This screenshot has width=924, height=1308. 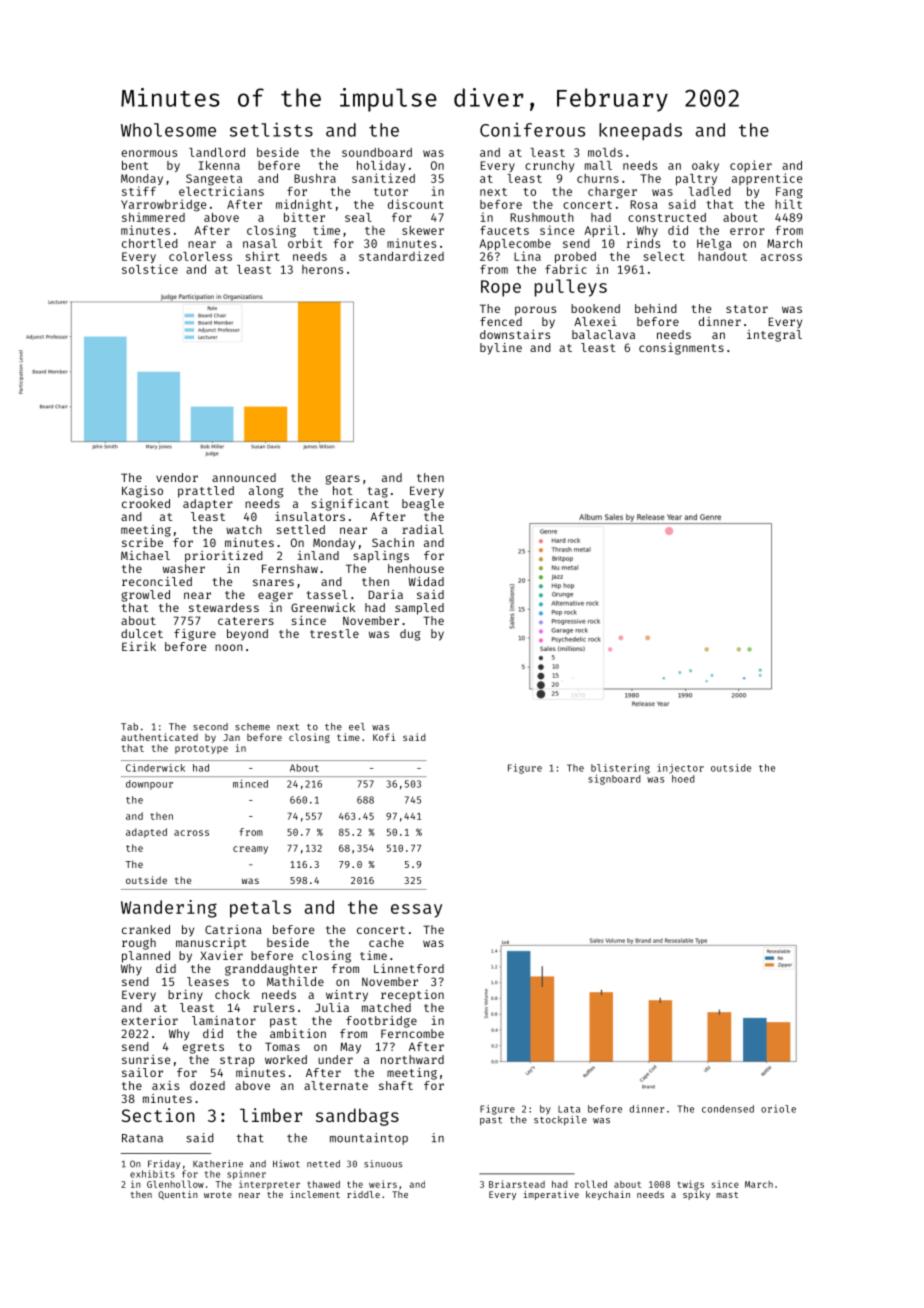 I want to click on gears, so click(x=342, y=480).
